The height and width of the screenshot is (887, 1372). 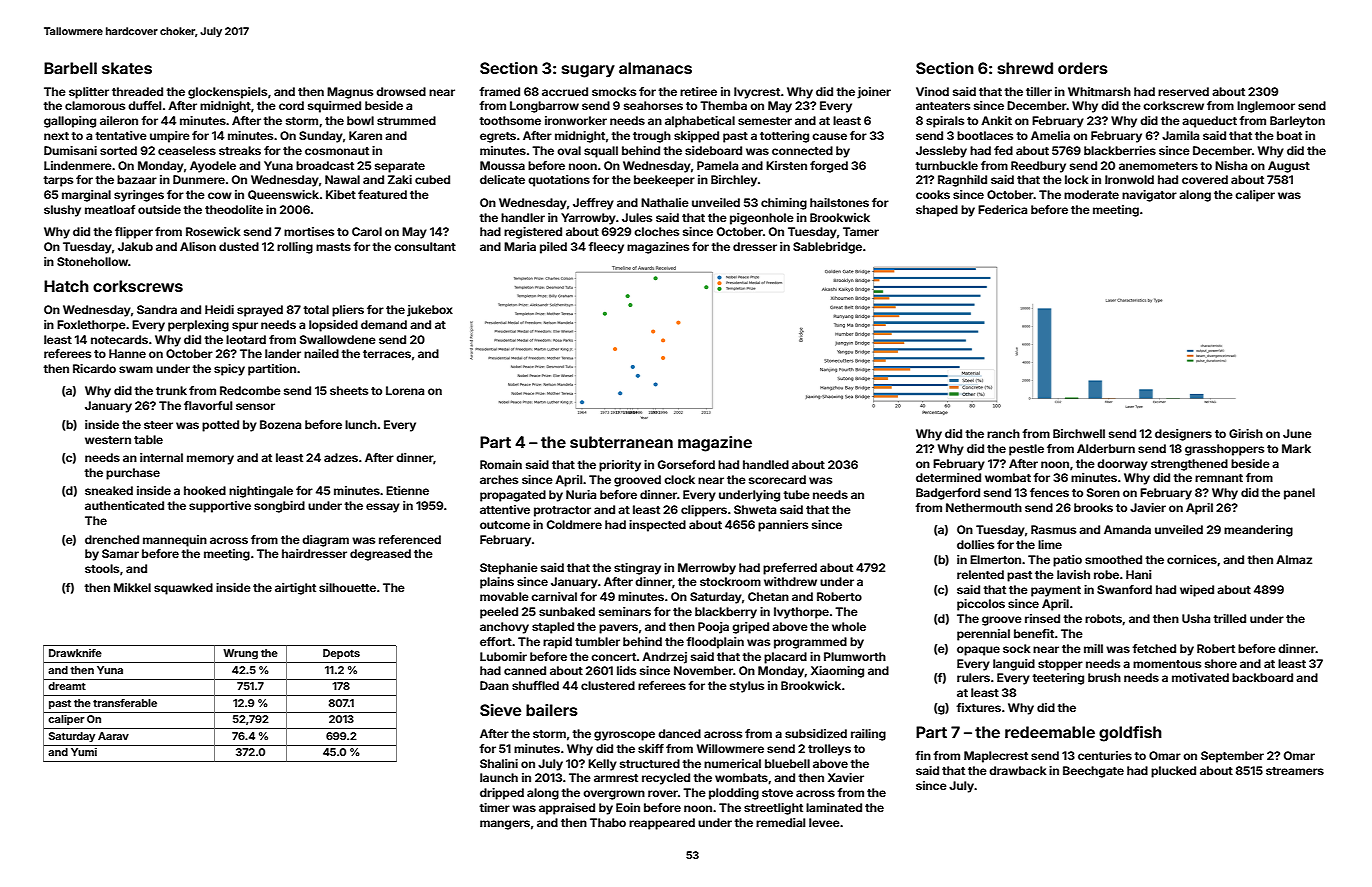 I want to click on Aarav, so click(x=113, y=736).
